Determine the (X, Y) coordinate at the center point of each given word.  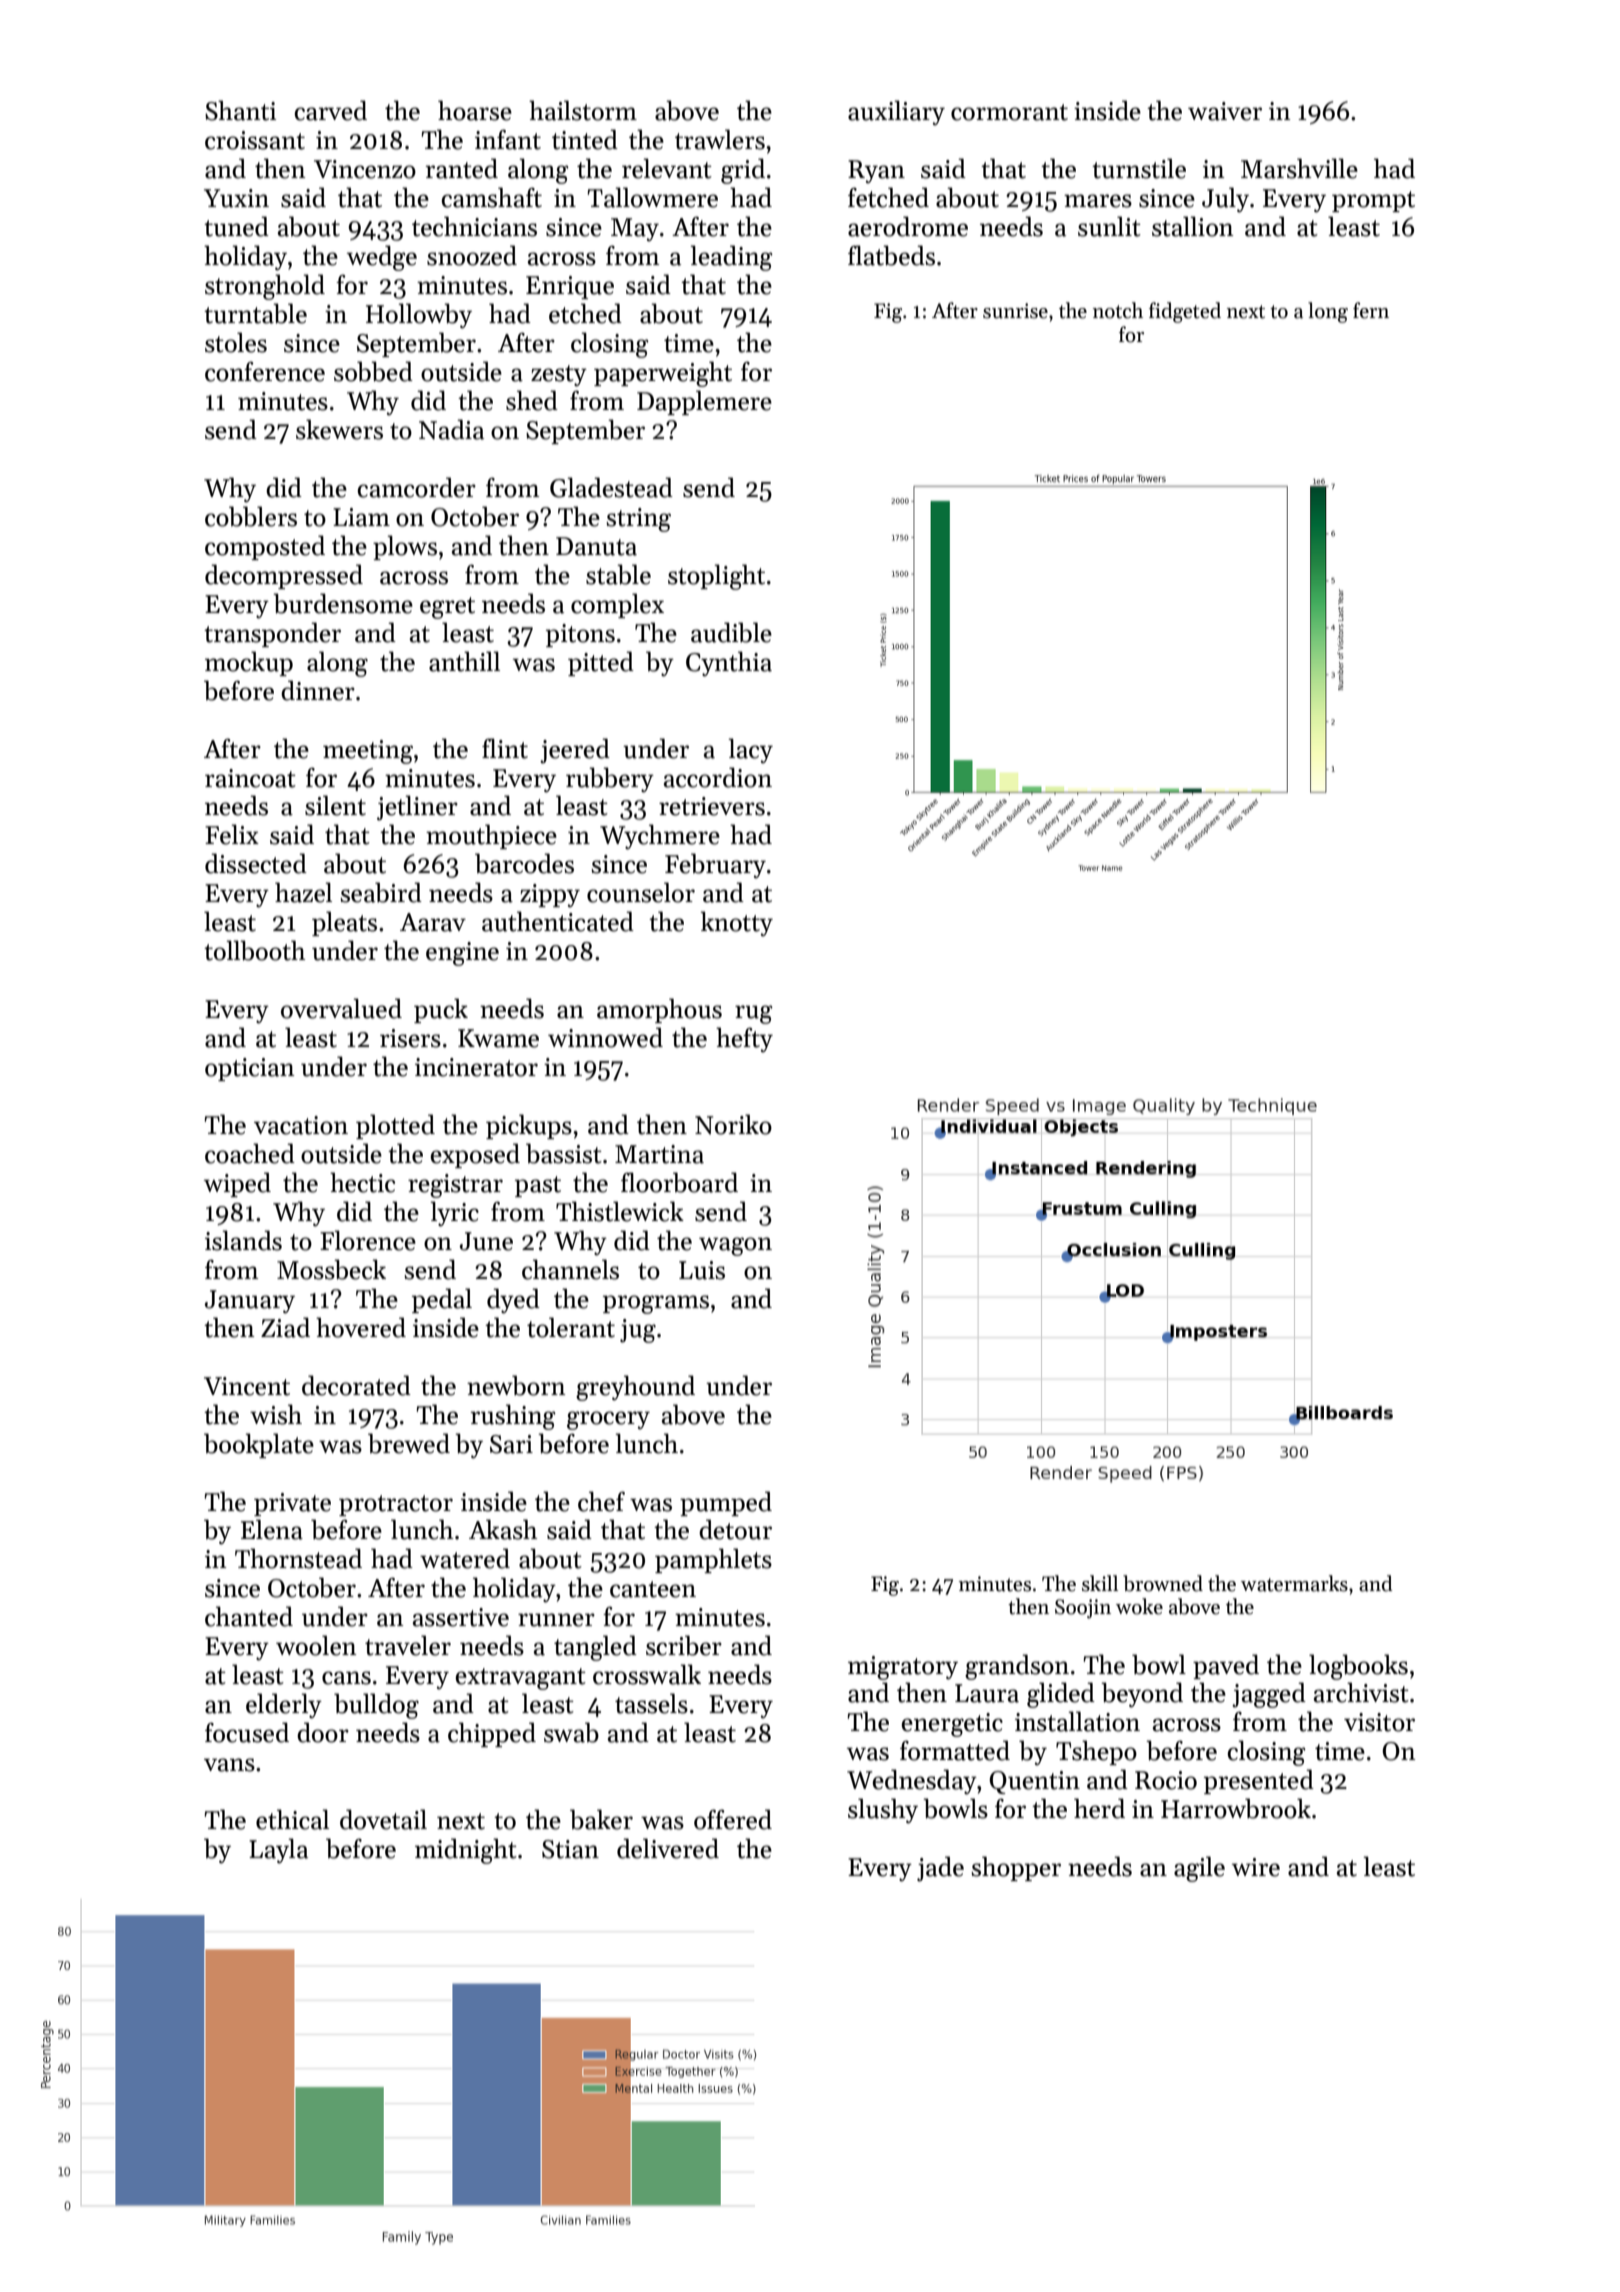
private (292, 1504)
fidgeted (1185, 312)
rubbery (610, 780)
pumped (726, 1503)
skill (1100, 1583)
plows (405, 547)
